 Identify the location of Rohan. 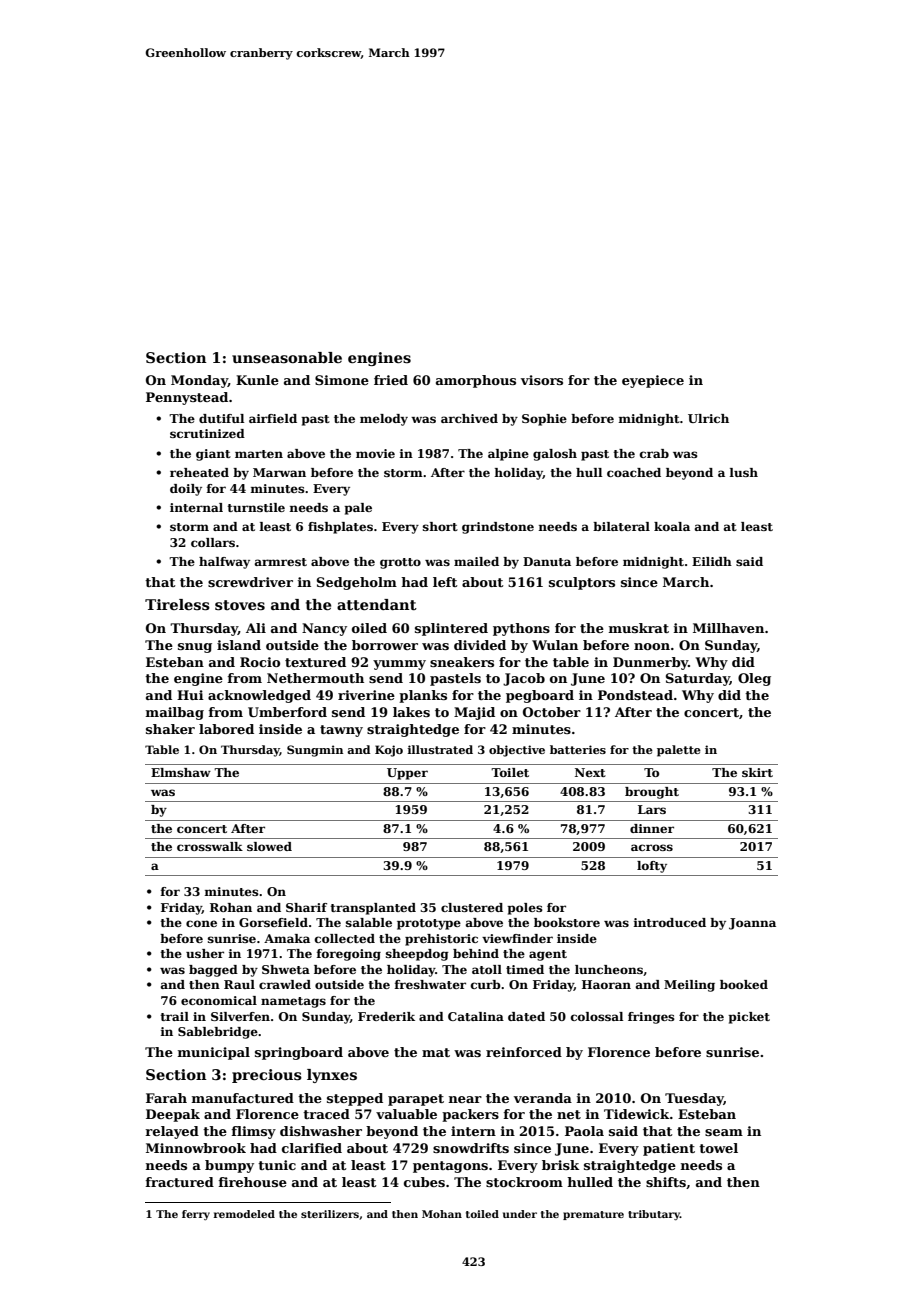
(231, 907).
